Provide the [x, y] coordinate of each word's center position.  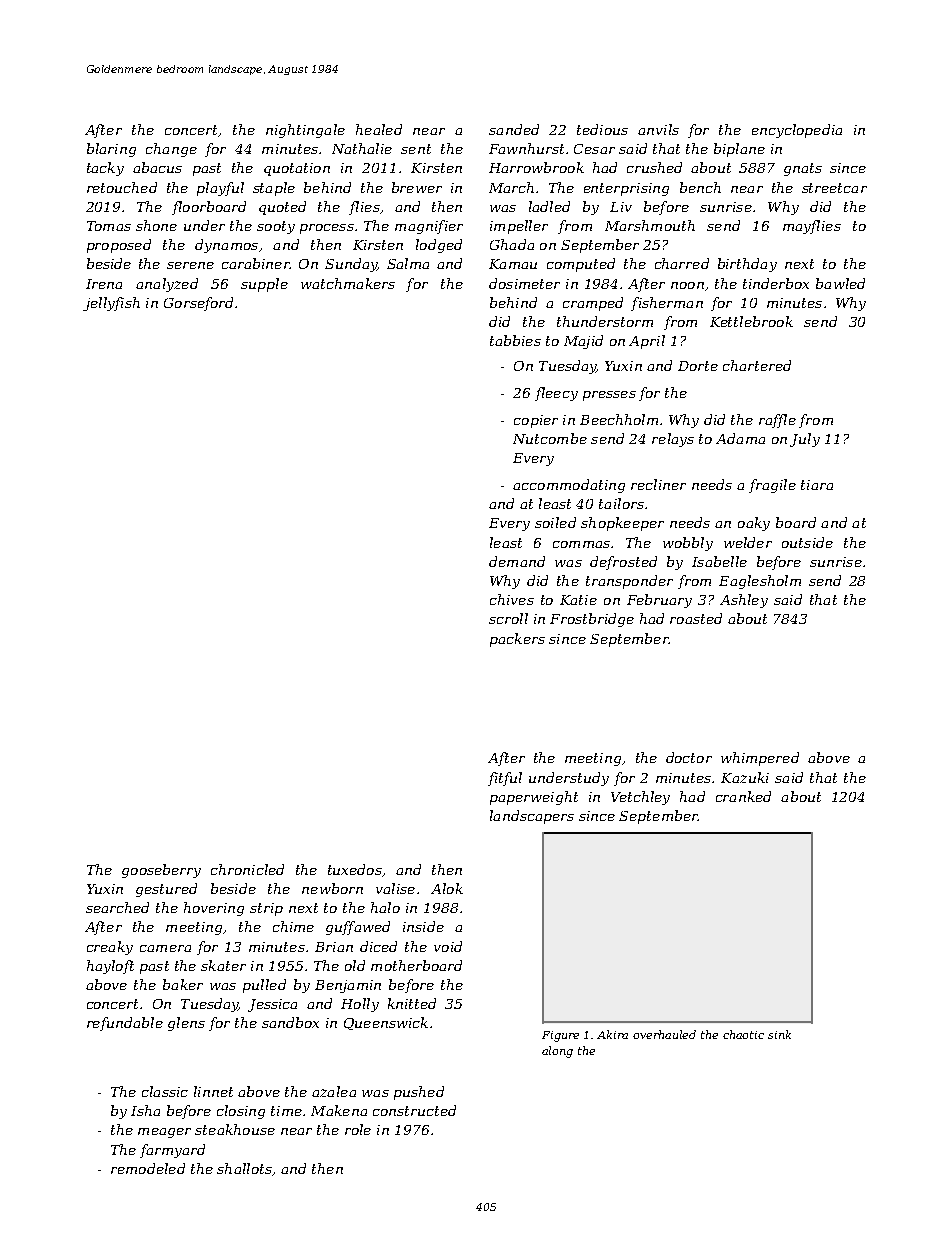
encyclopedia [797, 131]
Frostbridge [592, 620]
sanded [514, 129]
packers [517, 640]
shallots [244, 1168]
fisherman [667, 304]
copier [536, 421]
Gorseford [198, 304]
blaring [111, 150]
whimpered [760, 759]
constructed [414, 1110]
